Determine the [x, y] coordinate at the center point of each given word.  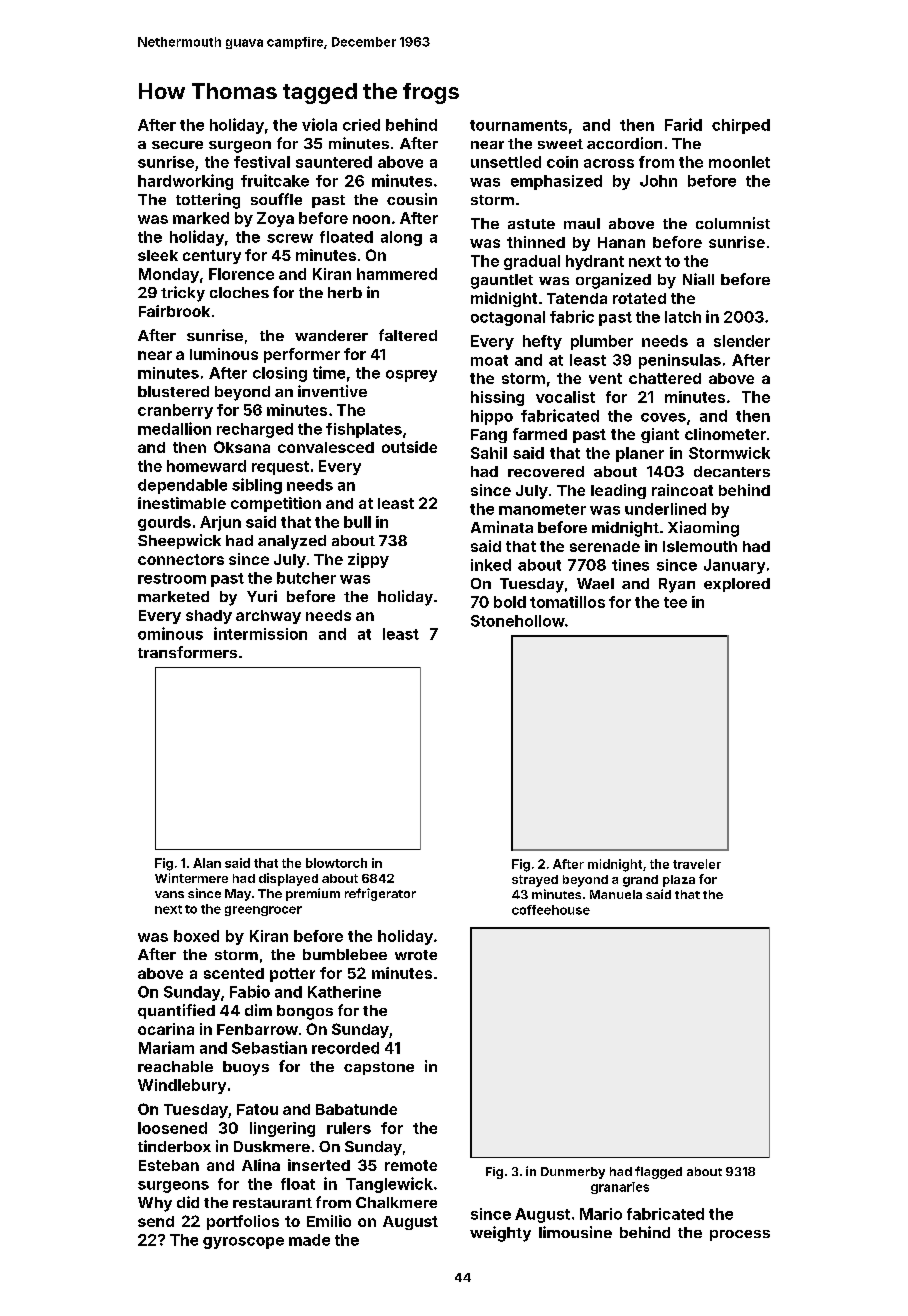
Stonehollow [518, 621]
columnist [733, 223]
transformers [187, 652]
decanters [732, 471]
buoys [246, 1068]
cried [361, 125]
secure [177, 145]
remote [411, 1165]
